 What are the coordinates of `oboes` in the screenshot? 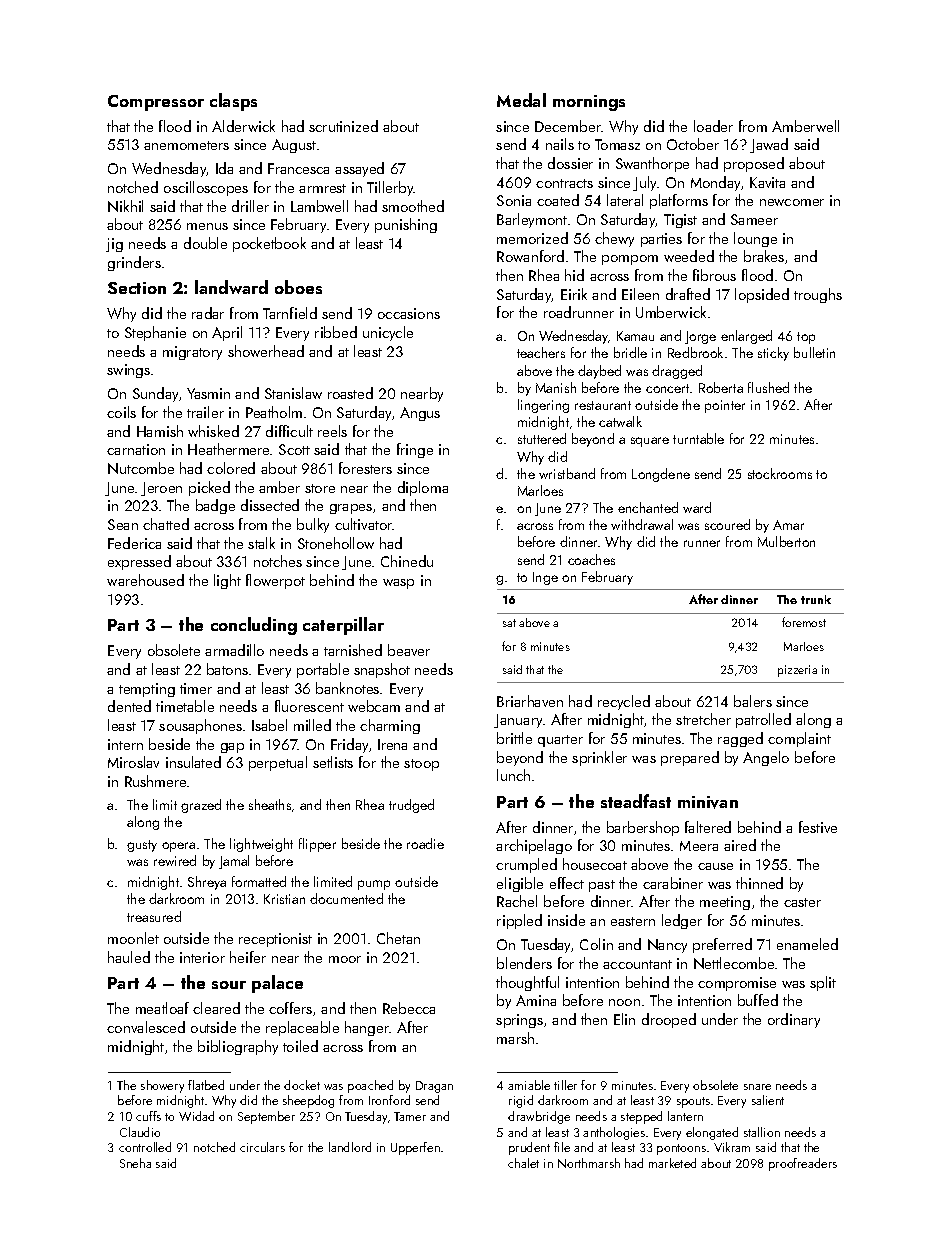 It's located at (298, 287).
